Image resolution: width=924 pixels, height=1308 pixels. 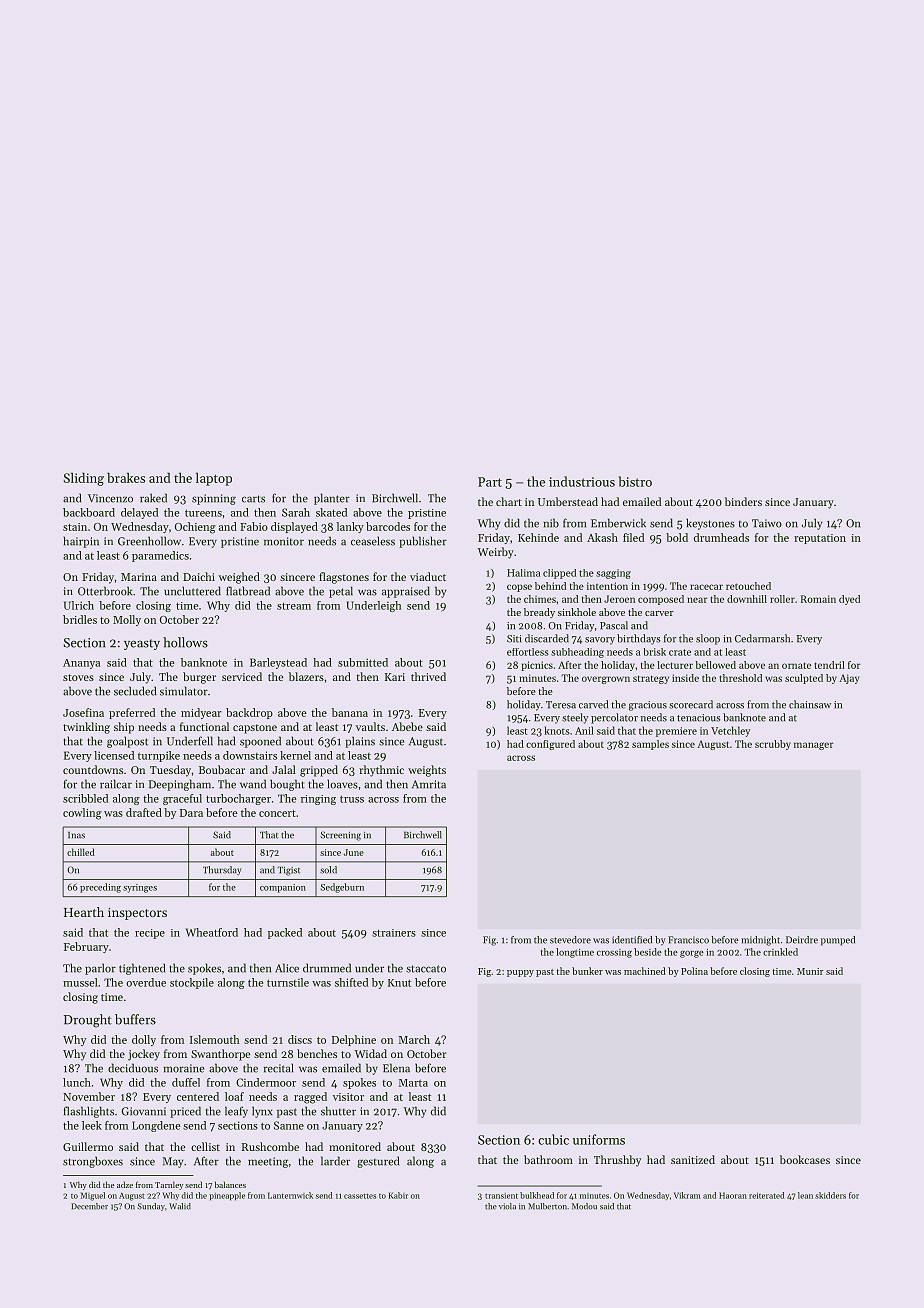 What do you see at coordinates (214, 479) in the document?
I see `laptop` at bounding box center [214, 479].
